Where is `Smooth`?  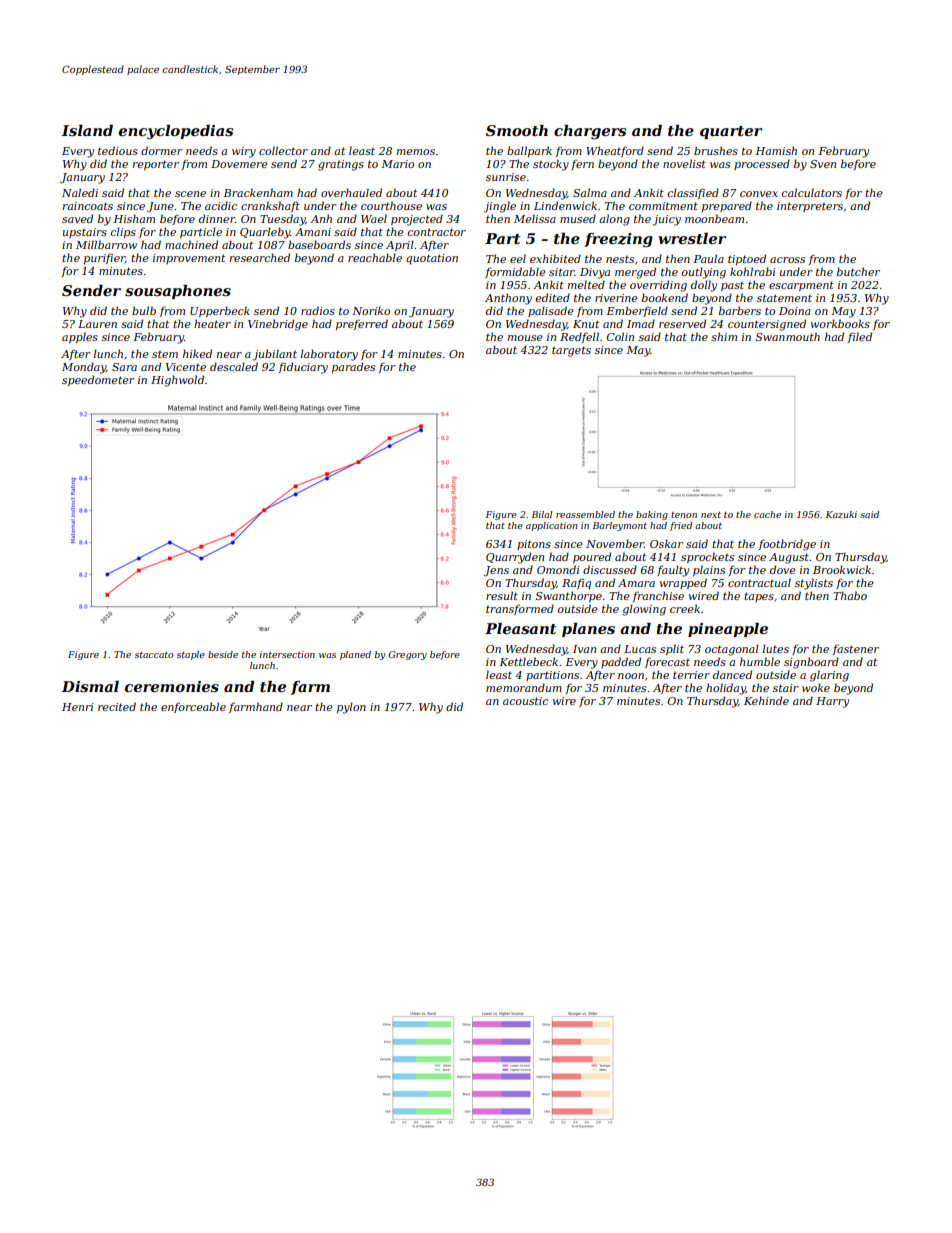
Smooth is located at coordinates (517, 130).
